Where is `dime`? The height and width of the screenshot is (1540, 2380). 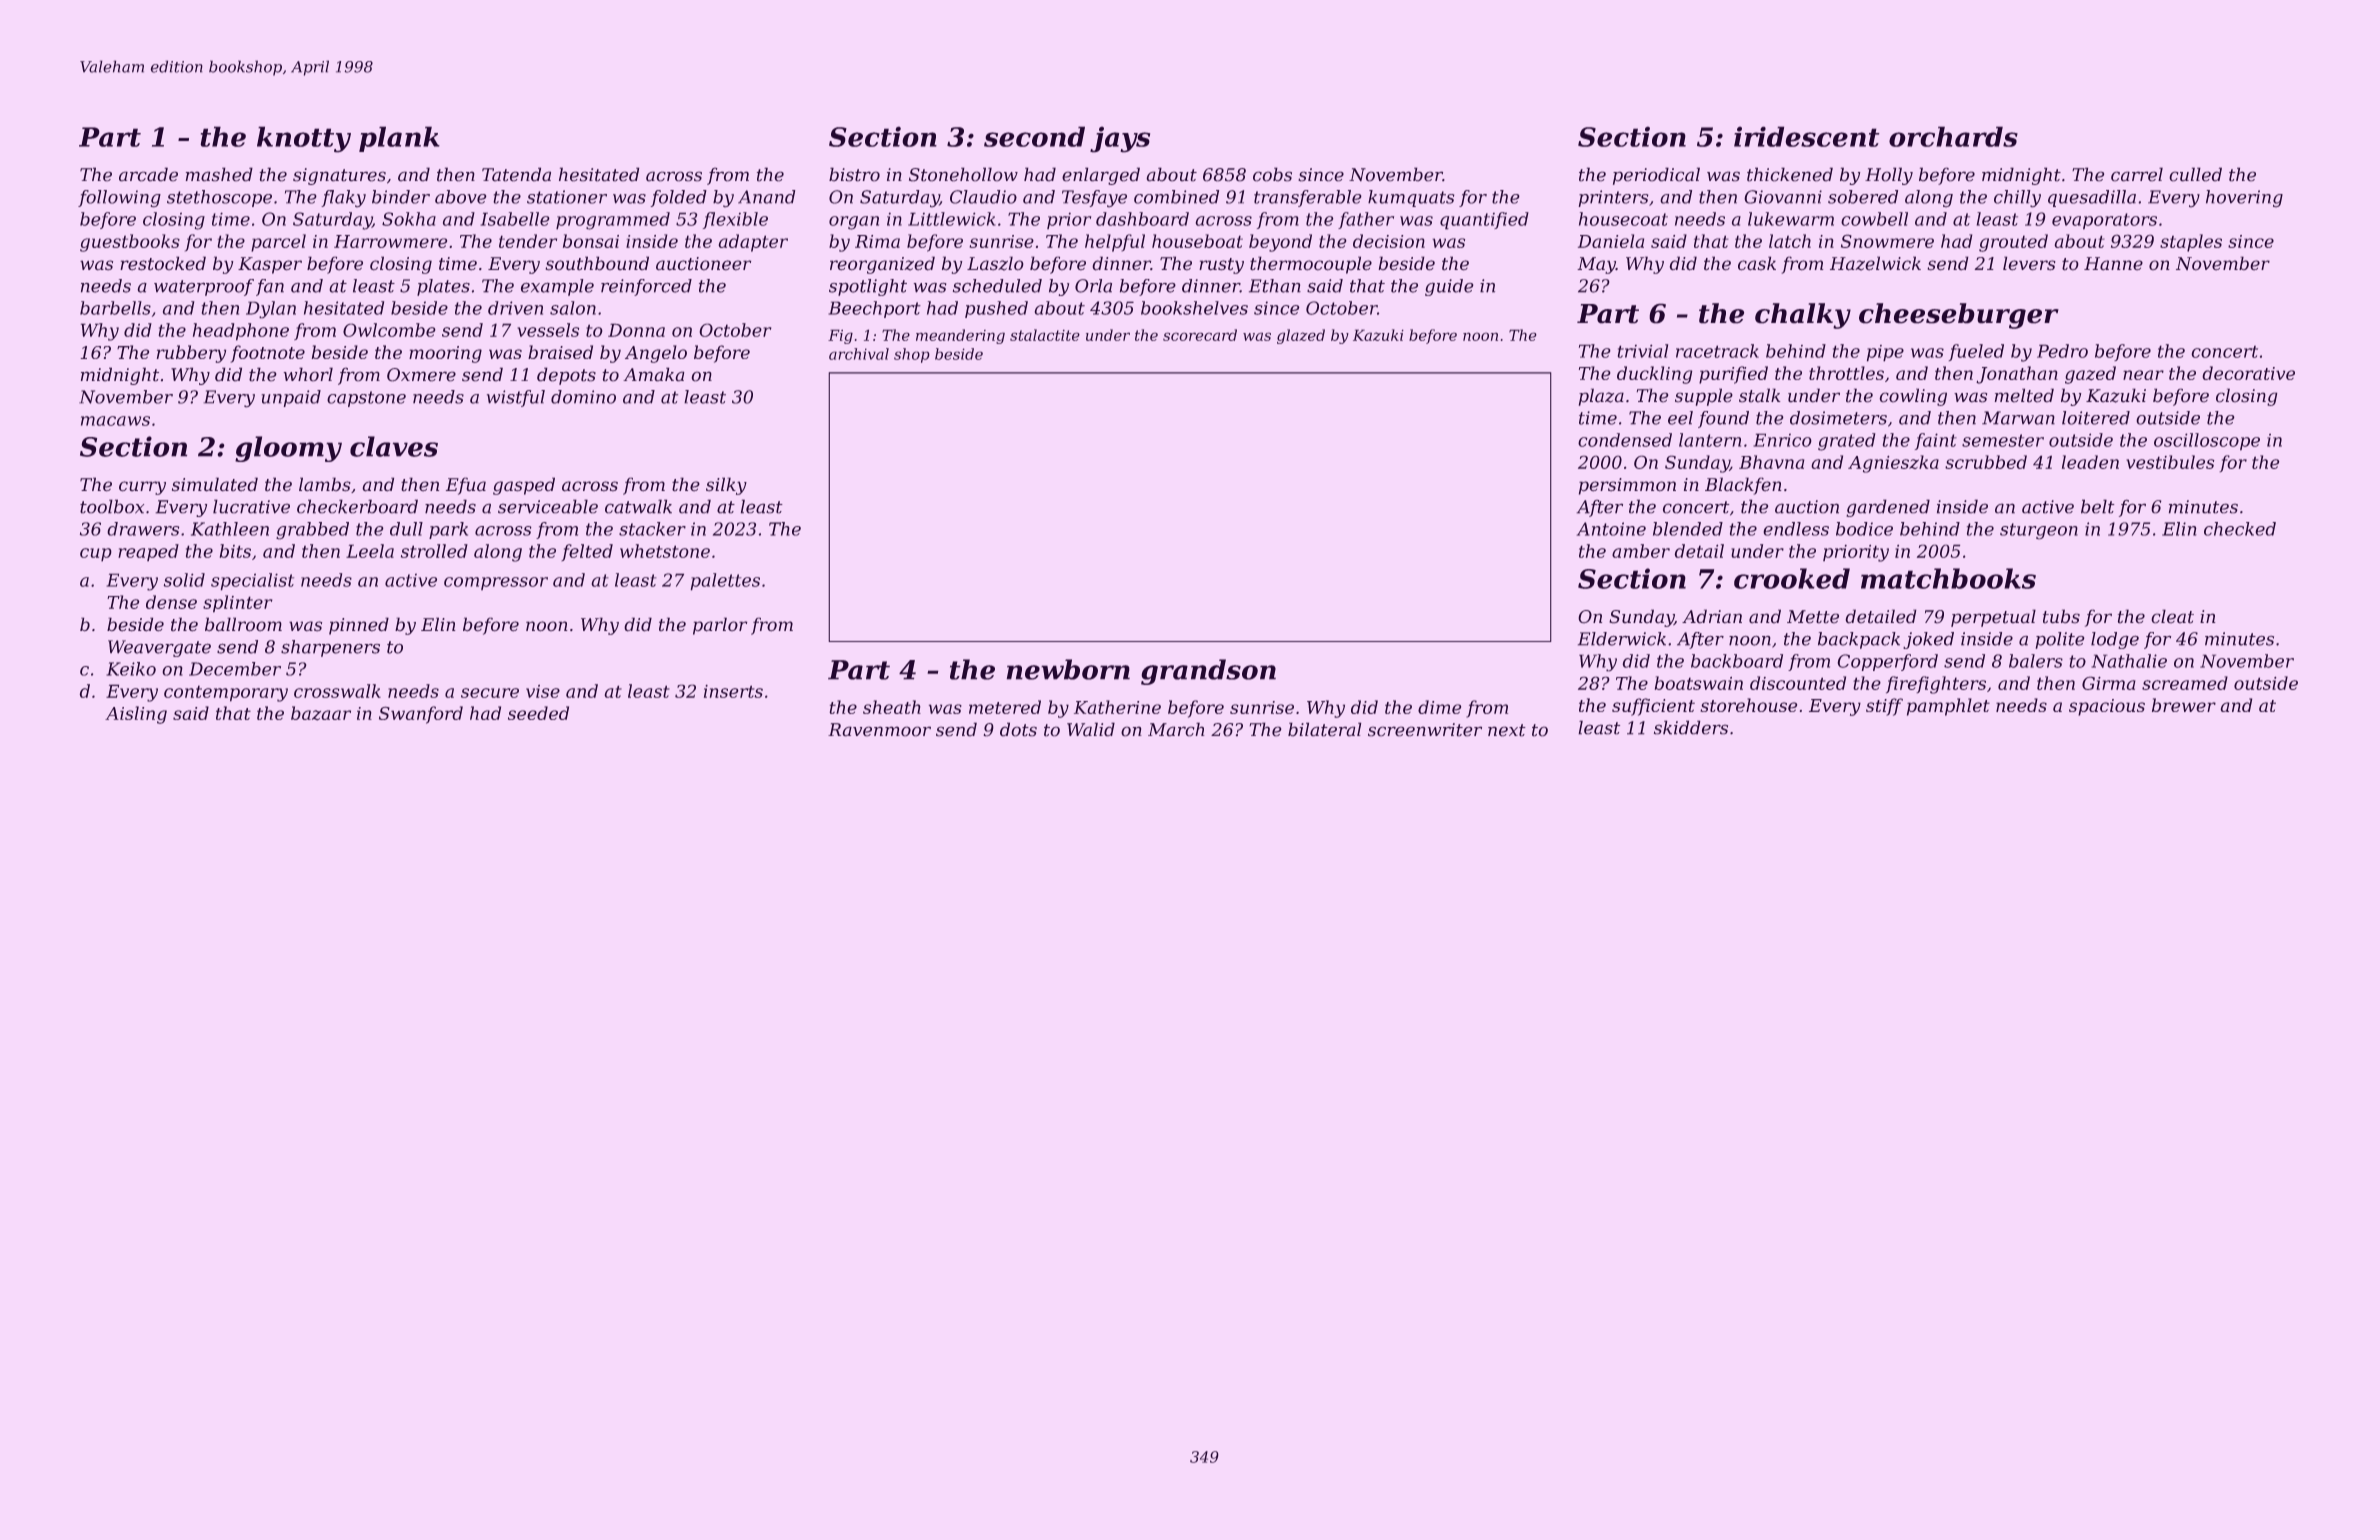
dime is located at coordinates (1439, 707).
